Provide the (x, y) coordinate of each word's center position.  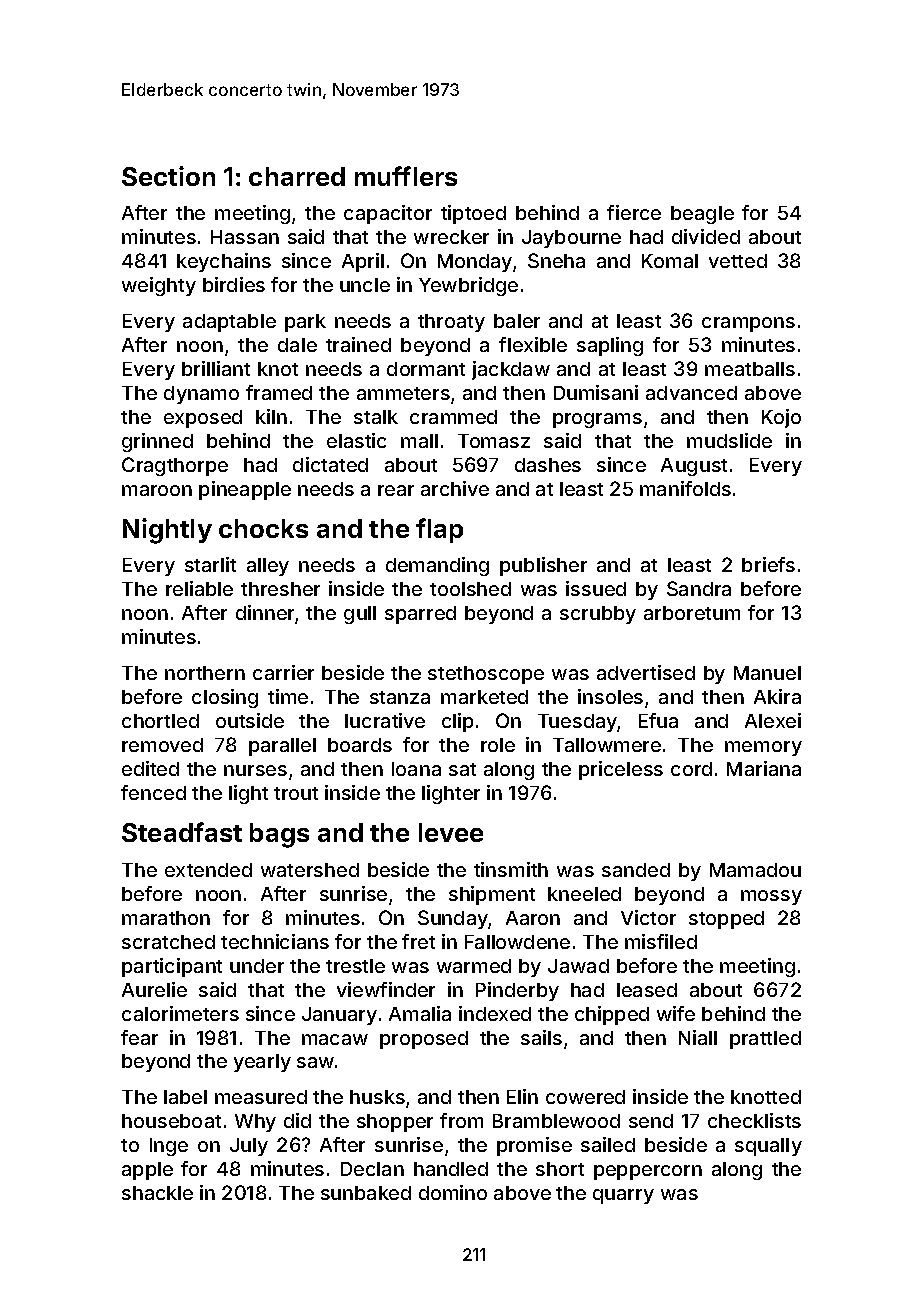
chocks (263, 528)
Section (168, 176)
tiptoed (473, 214)
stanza (400, 697)
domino (453, 1192)
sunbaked (366, 1193)
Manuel (767, 673)
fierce (634, 212)
